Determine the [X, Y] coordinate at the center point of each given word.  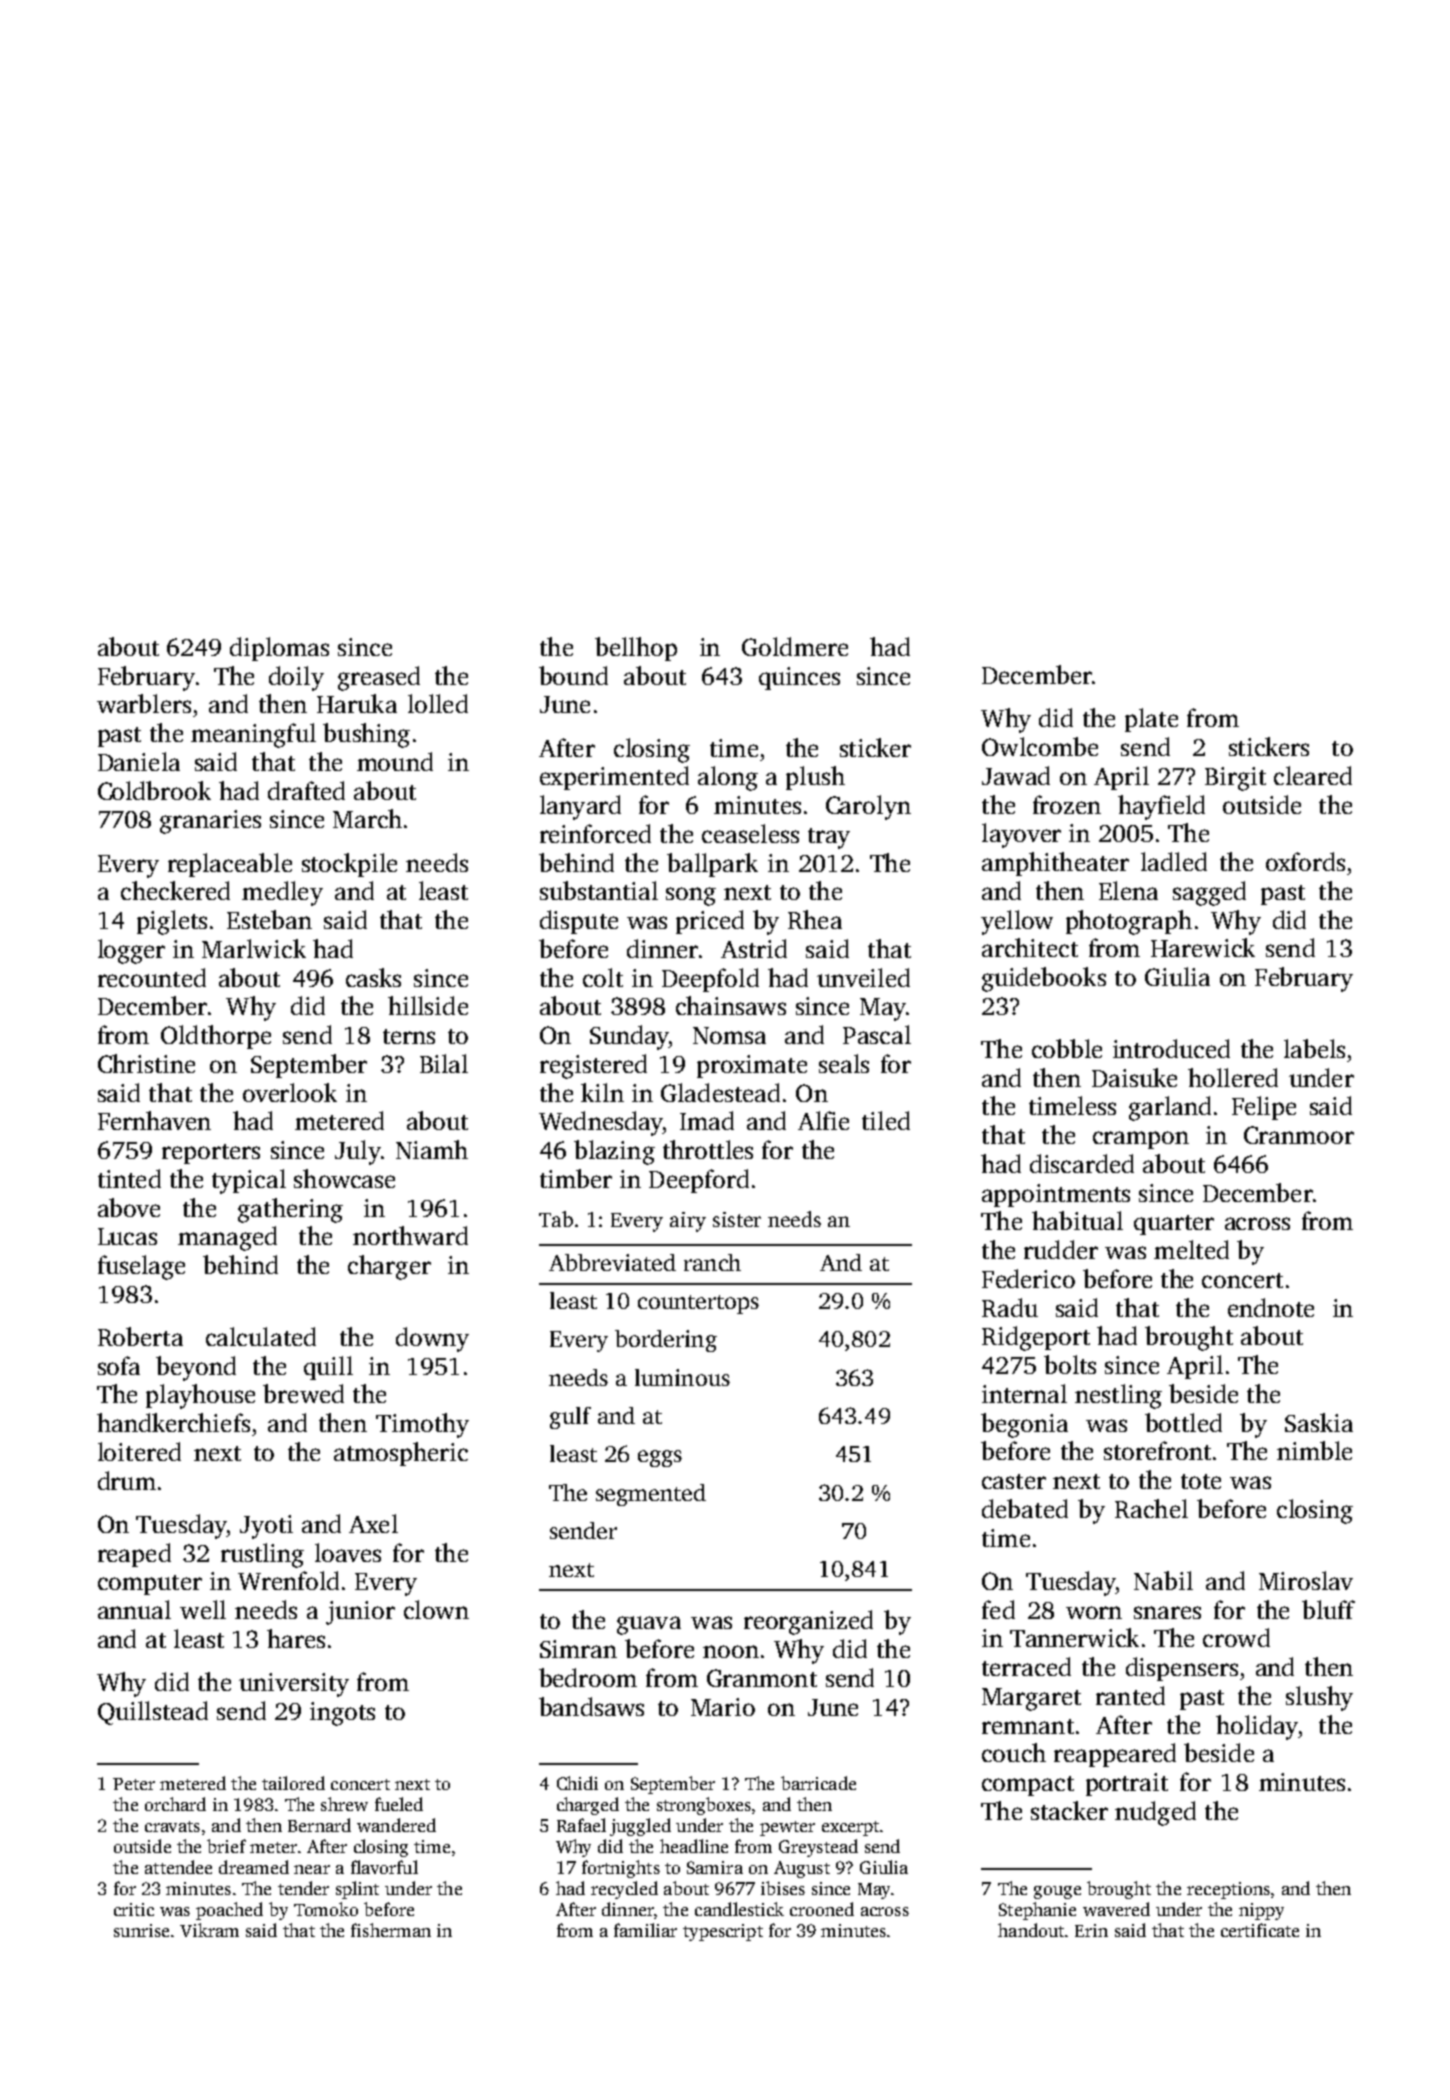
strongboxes [704, 1806]
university [294, 1685]
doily [296, 678]
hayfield [1161, 807]
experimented [614, 778]
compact [1028, 1786]
